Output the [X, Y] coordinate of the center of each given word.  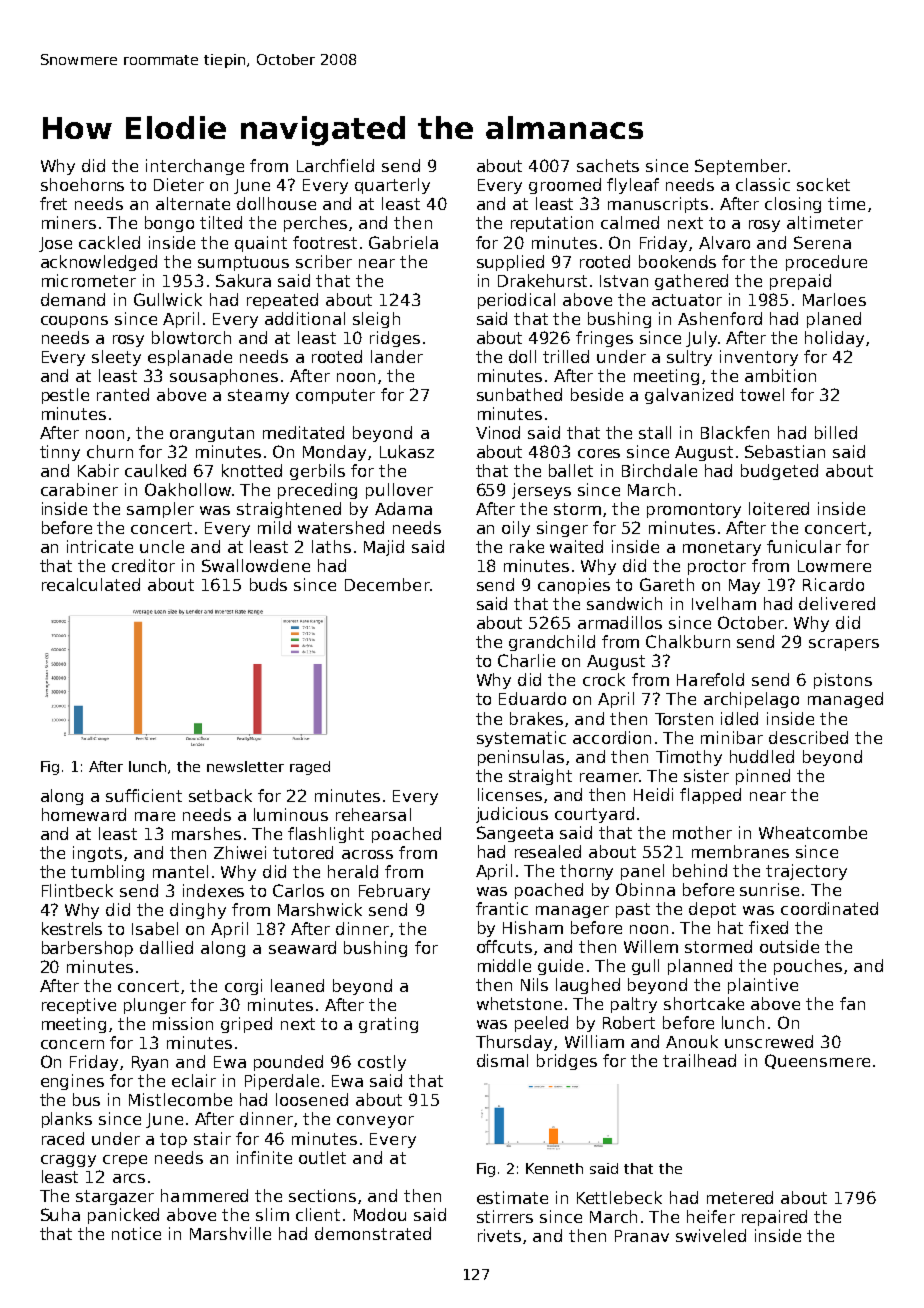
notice [136, 1233]
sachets [608, 165]
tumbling [107, 873]
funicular [804, 546]
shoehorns [82, 184]
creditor [143, 565]
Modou [380, 1214]
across [367, 854]
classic [763, 184]
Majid [384, 548]
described [808, 737]
